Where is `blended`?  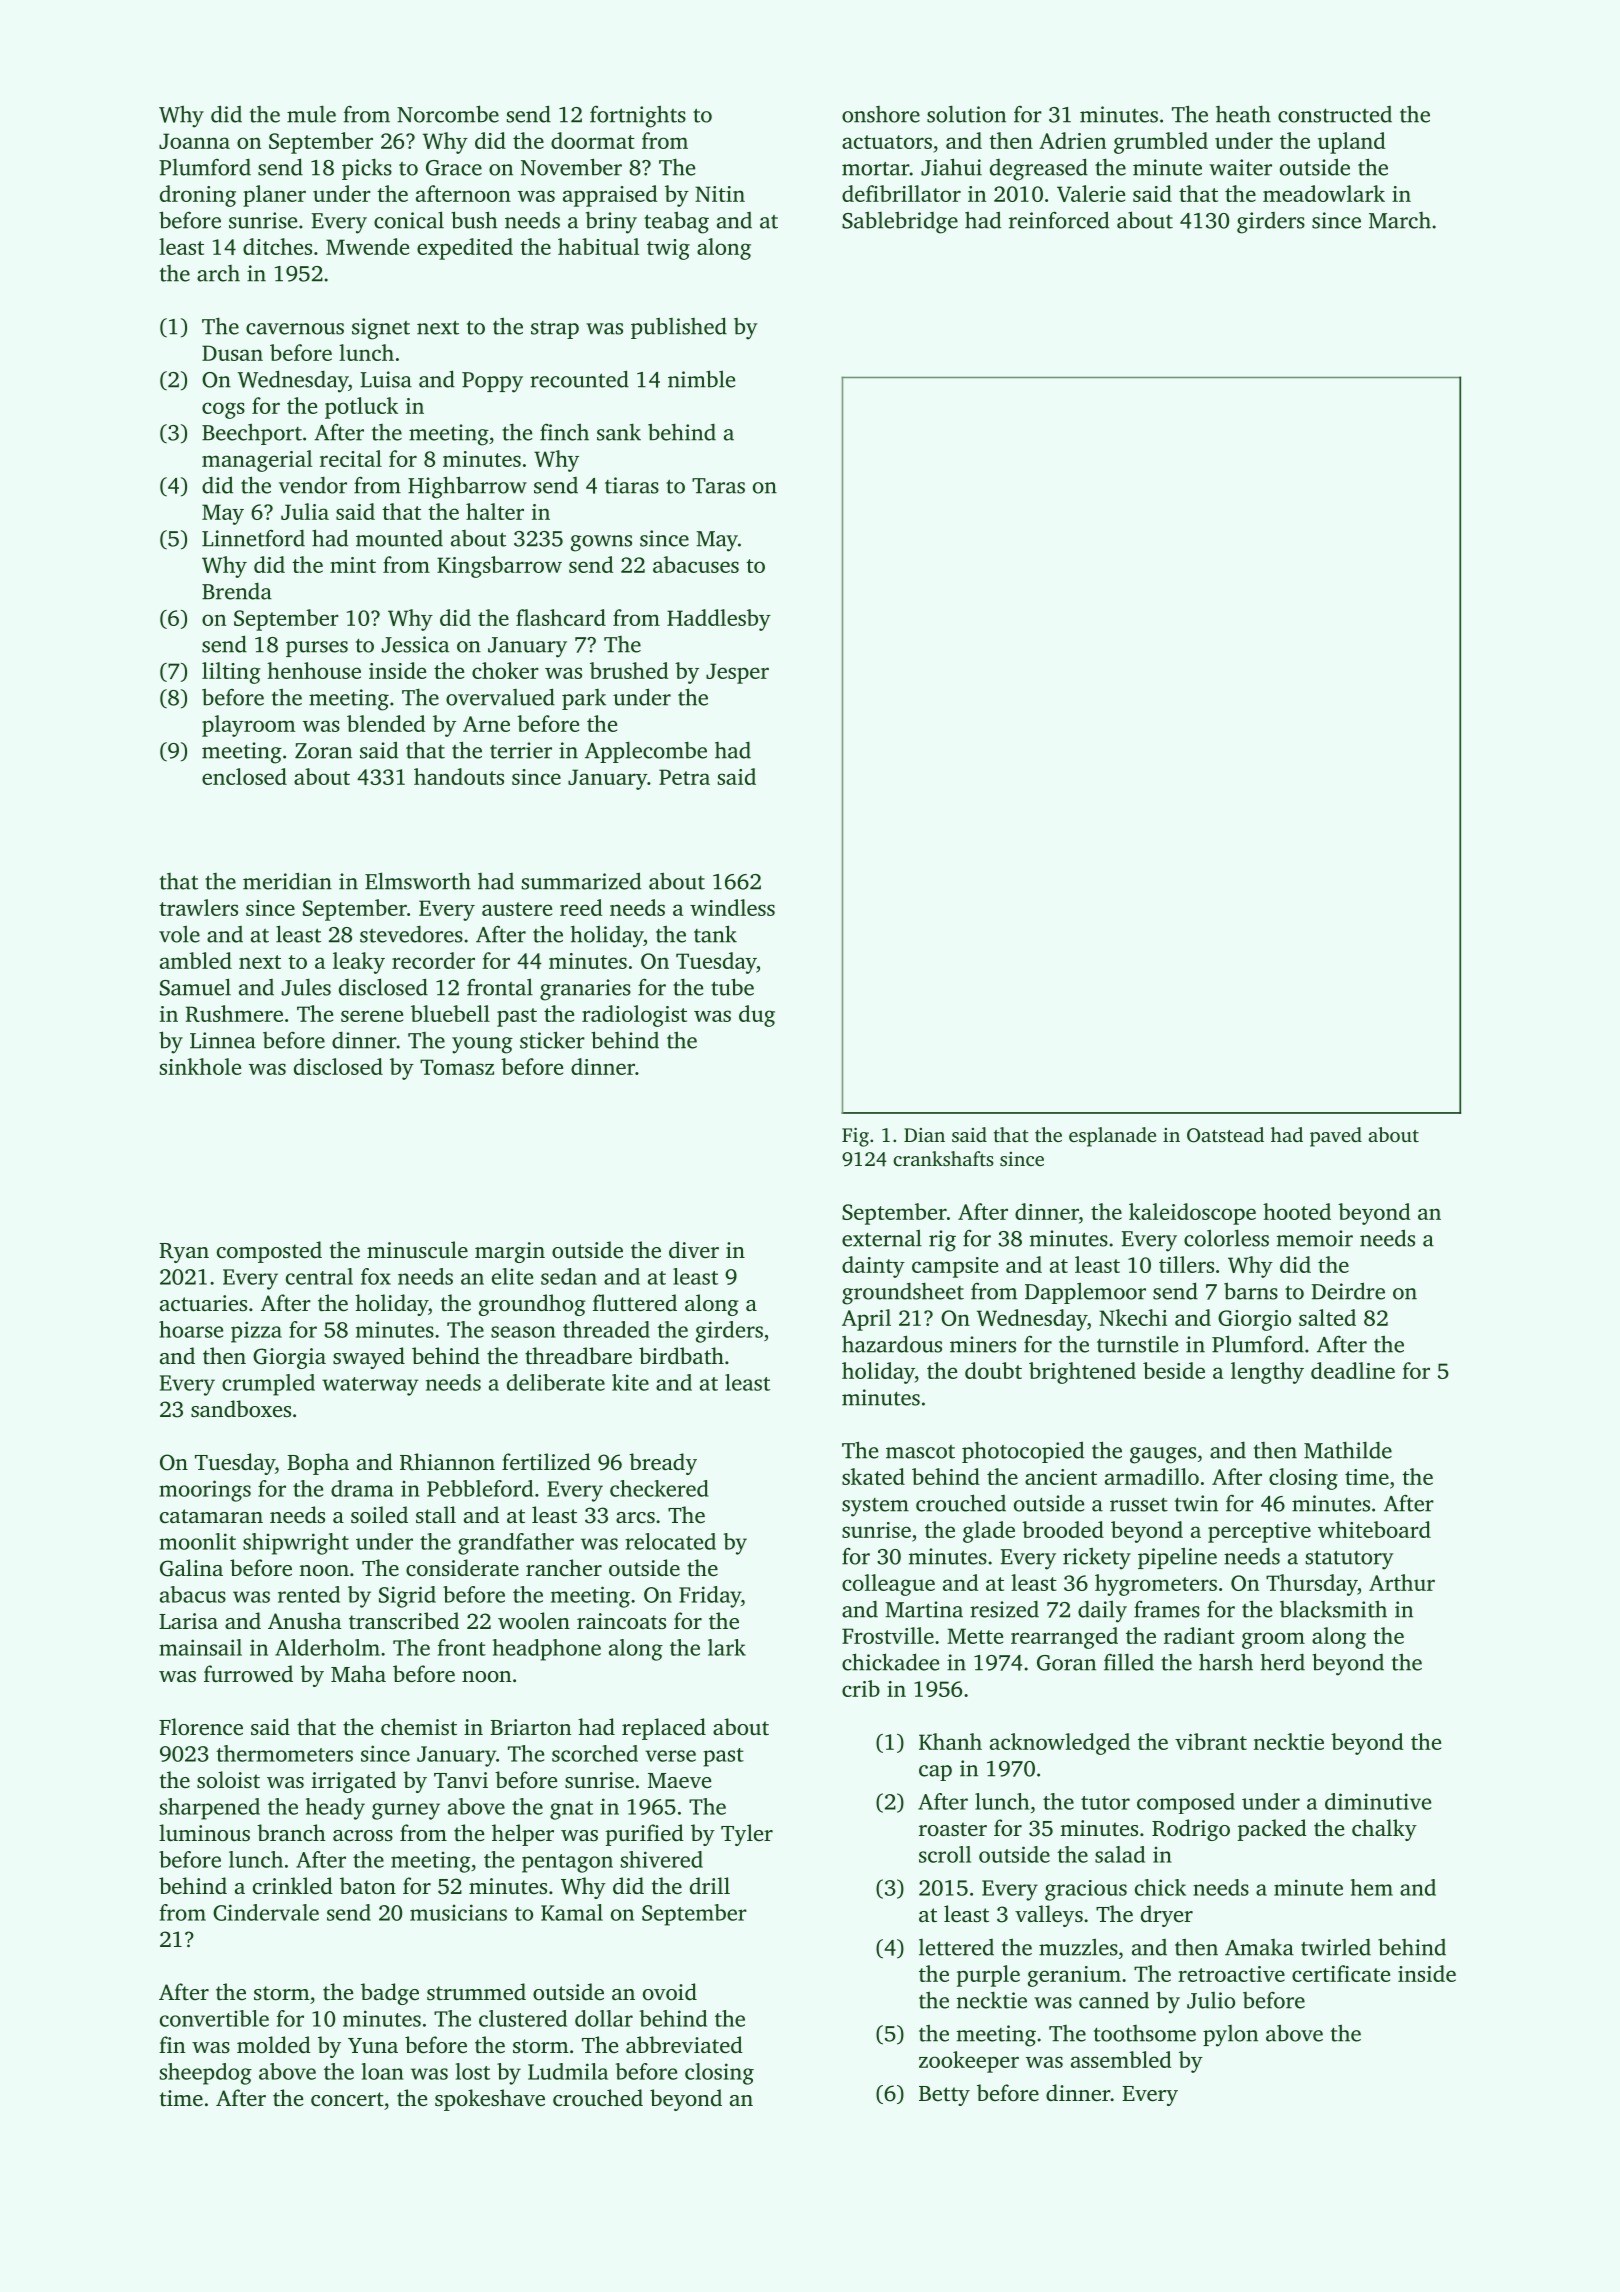
blended is located at coordinates (386, 723).
